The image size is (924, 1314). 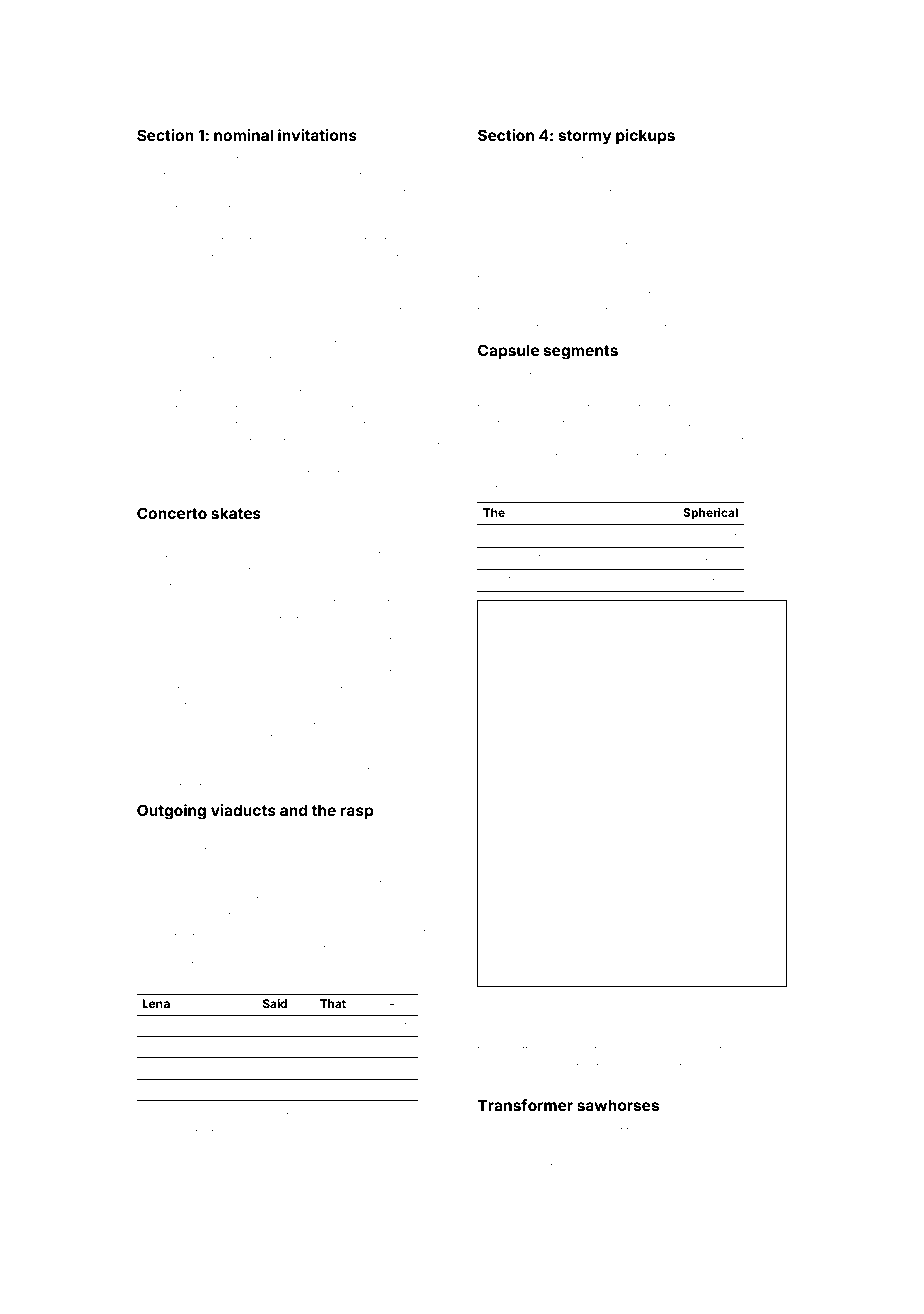 I want to click on Efua, so click(x=331, y=1046).
